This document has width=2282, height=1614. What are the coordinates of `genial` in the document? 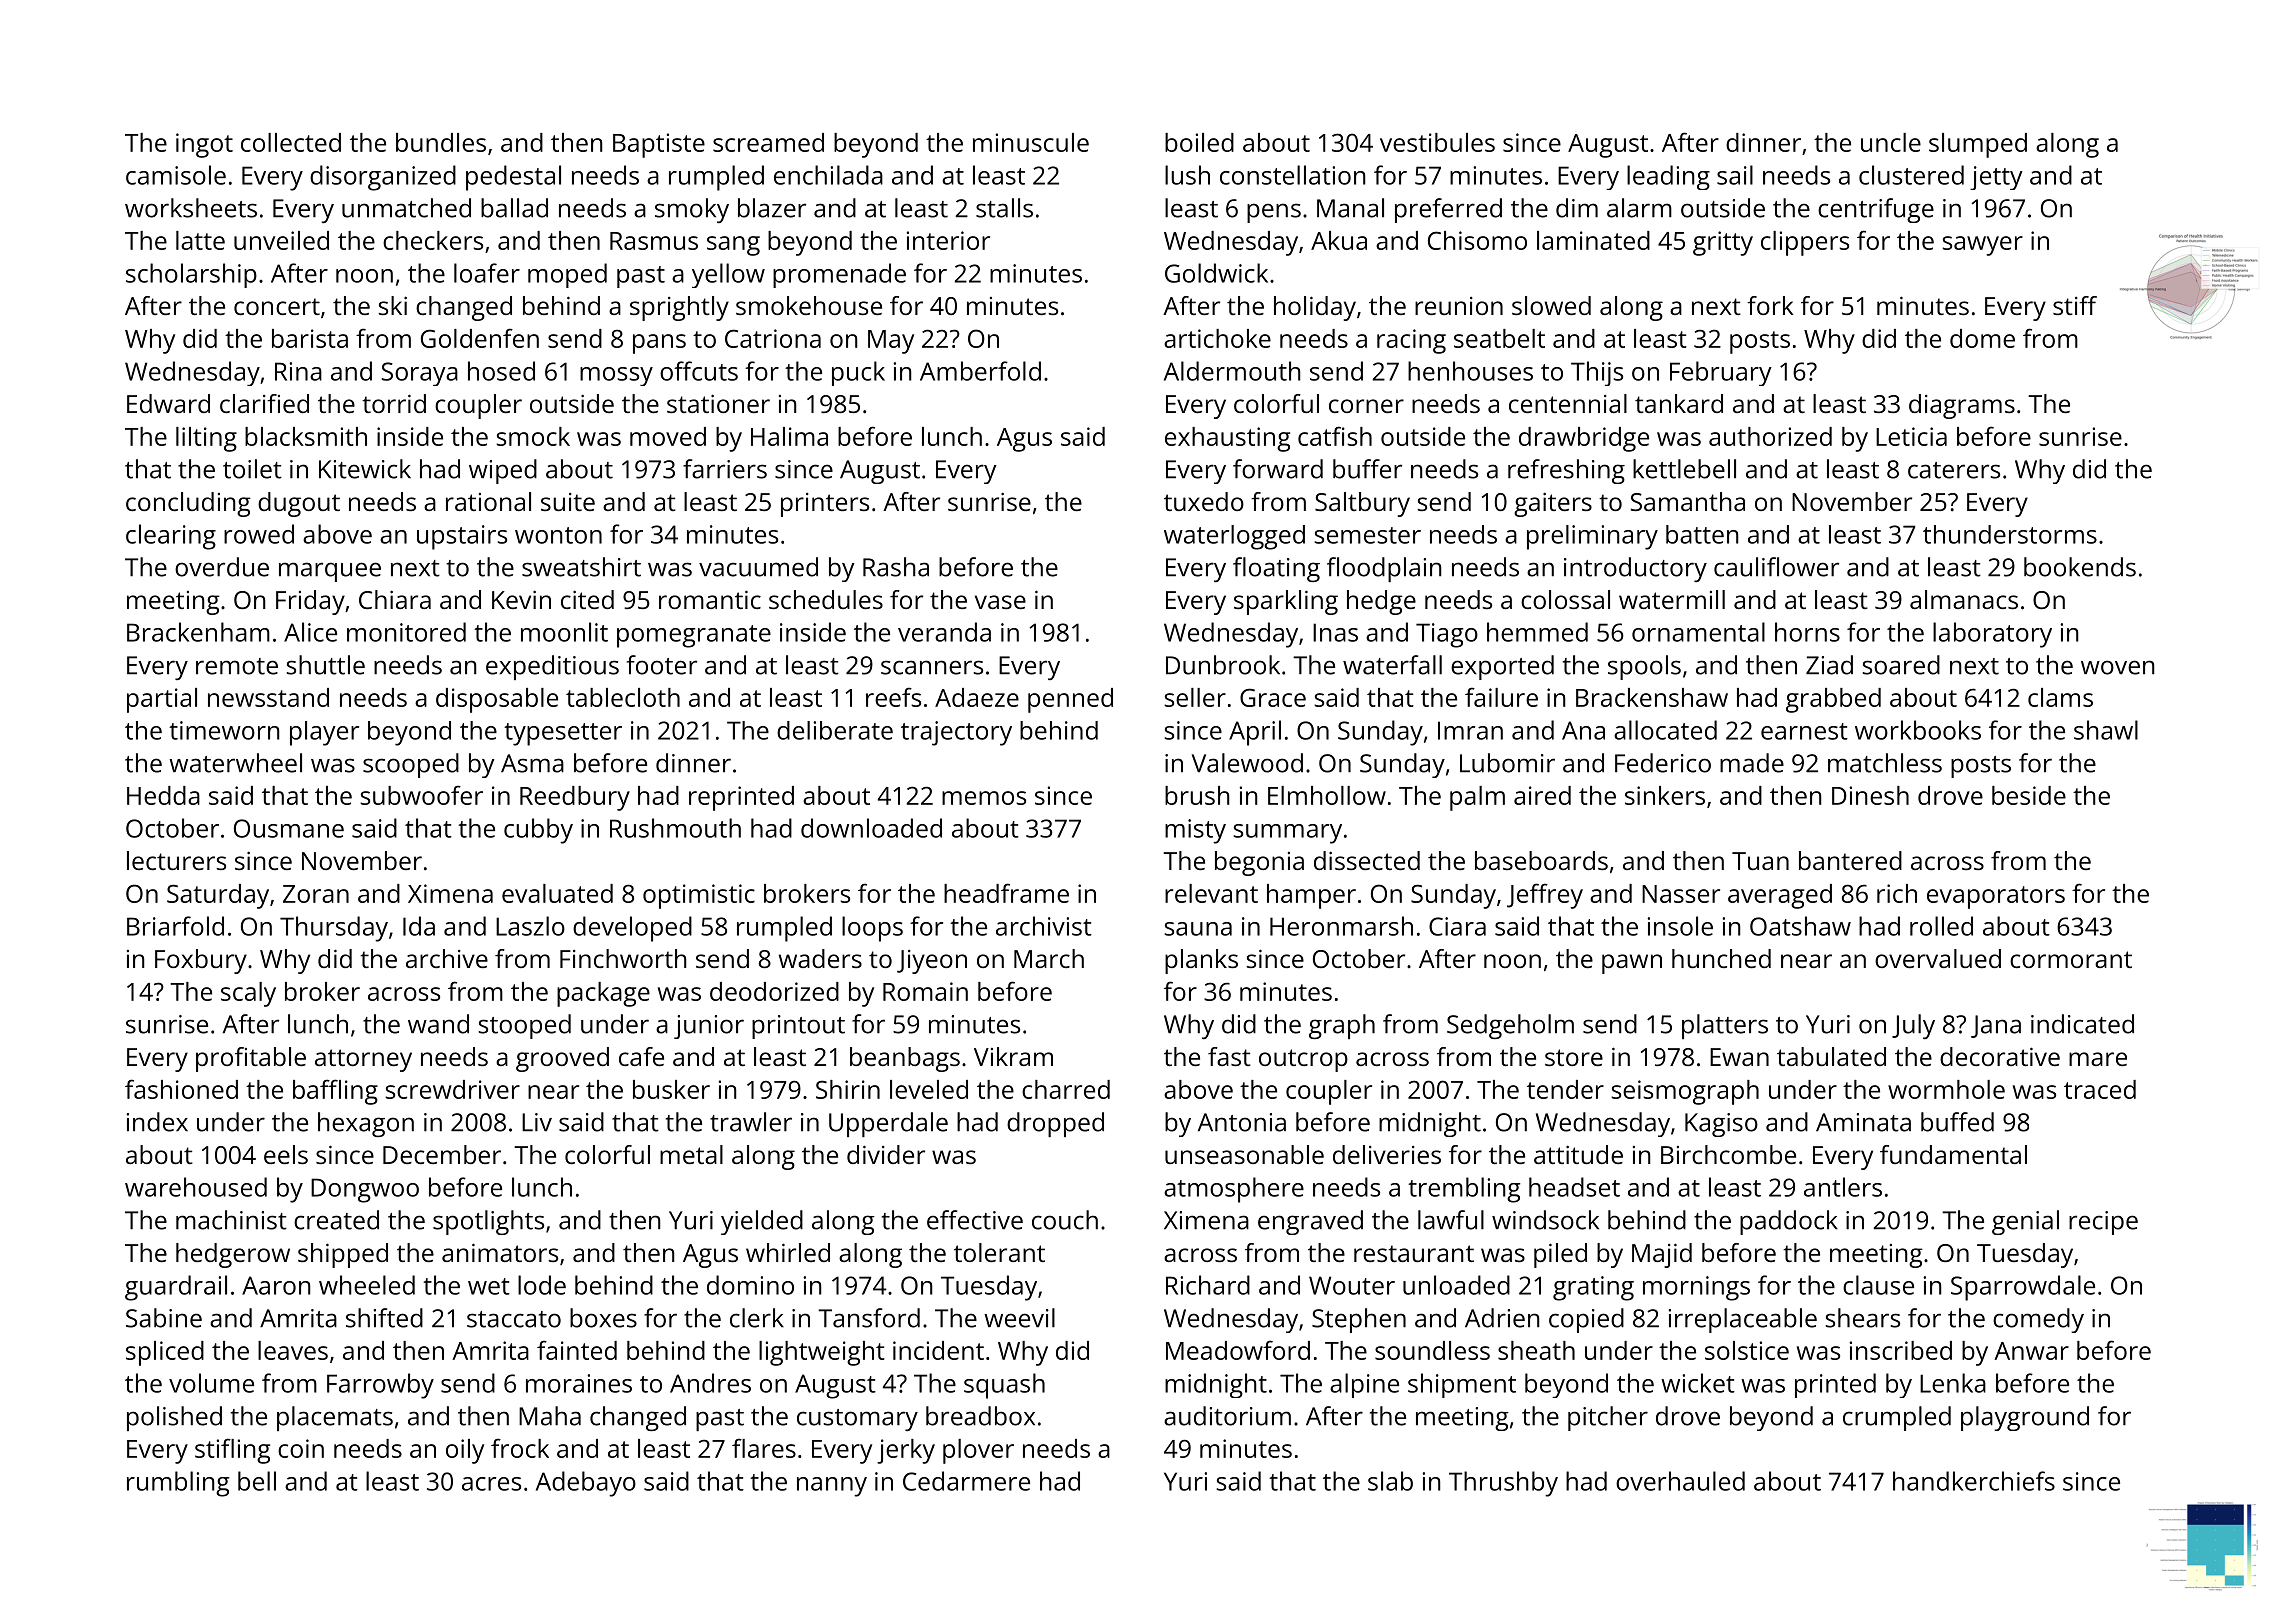 It's located at (2025, 1222).
